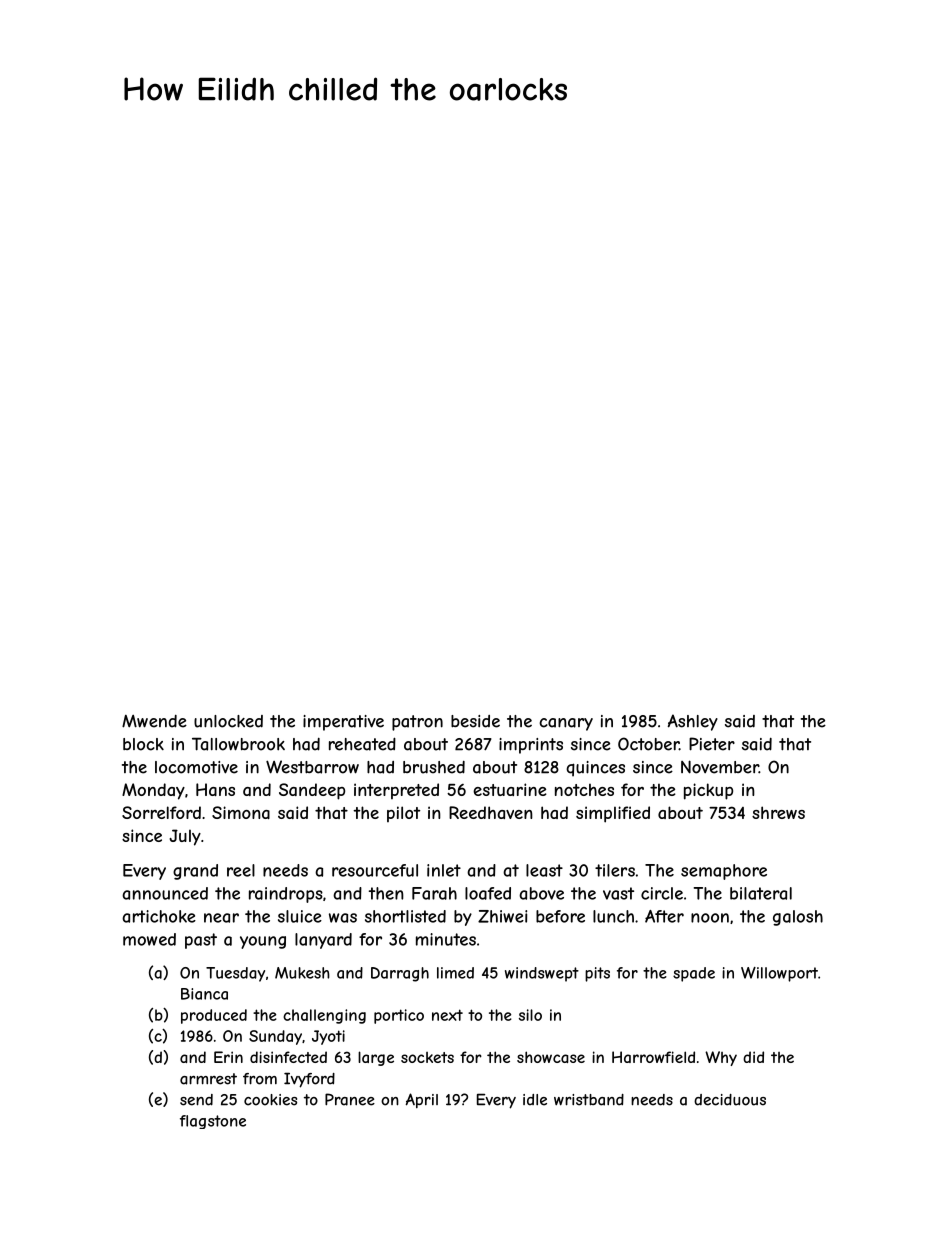  What do you see at coordinates (444, 870) in the image?
I see `inlet` at bounding box center [444, 870].
